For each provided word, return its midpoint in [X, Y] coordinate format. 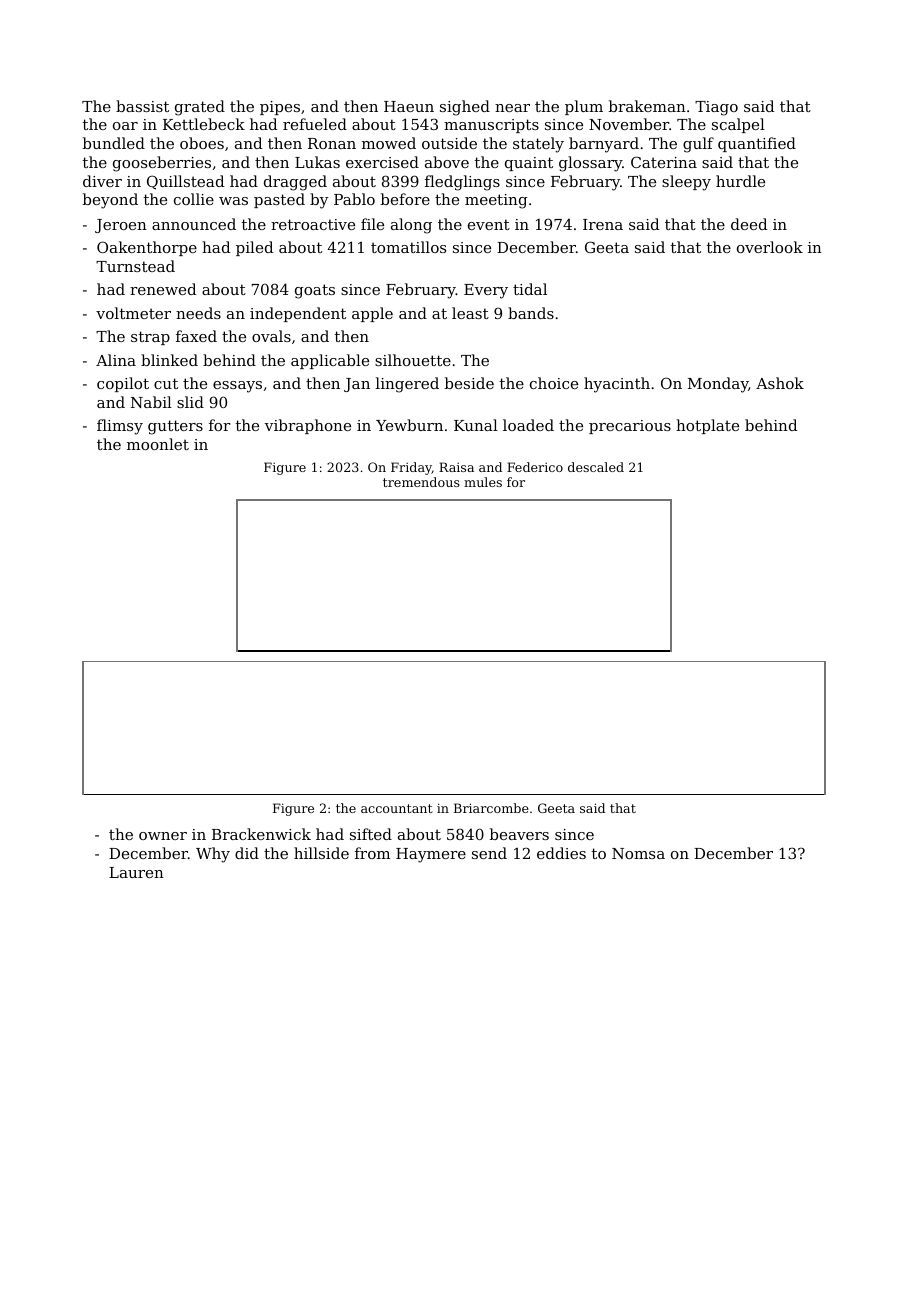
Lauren [136, 872]
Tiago [716, 108]
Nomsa [638, 853]
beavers [519, 834]
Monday [718, 385]
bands [531, 313]
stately [538, 145]
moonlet [158, 444]
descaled [596, 467]
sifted [371, 834]
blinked [169, 360]
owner [163, 836]
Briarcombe [491, 808]
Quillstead [185, 182]
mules [483, 482]
